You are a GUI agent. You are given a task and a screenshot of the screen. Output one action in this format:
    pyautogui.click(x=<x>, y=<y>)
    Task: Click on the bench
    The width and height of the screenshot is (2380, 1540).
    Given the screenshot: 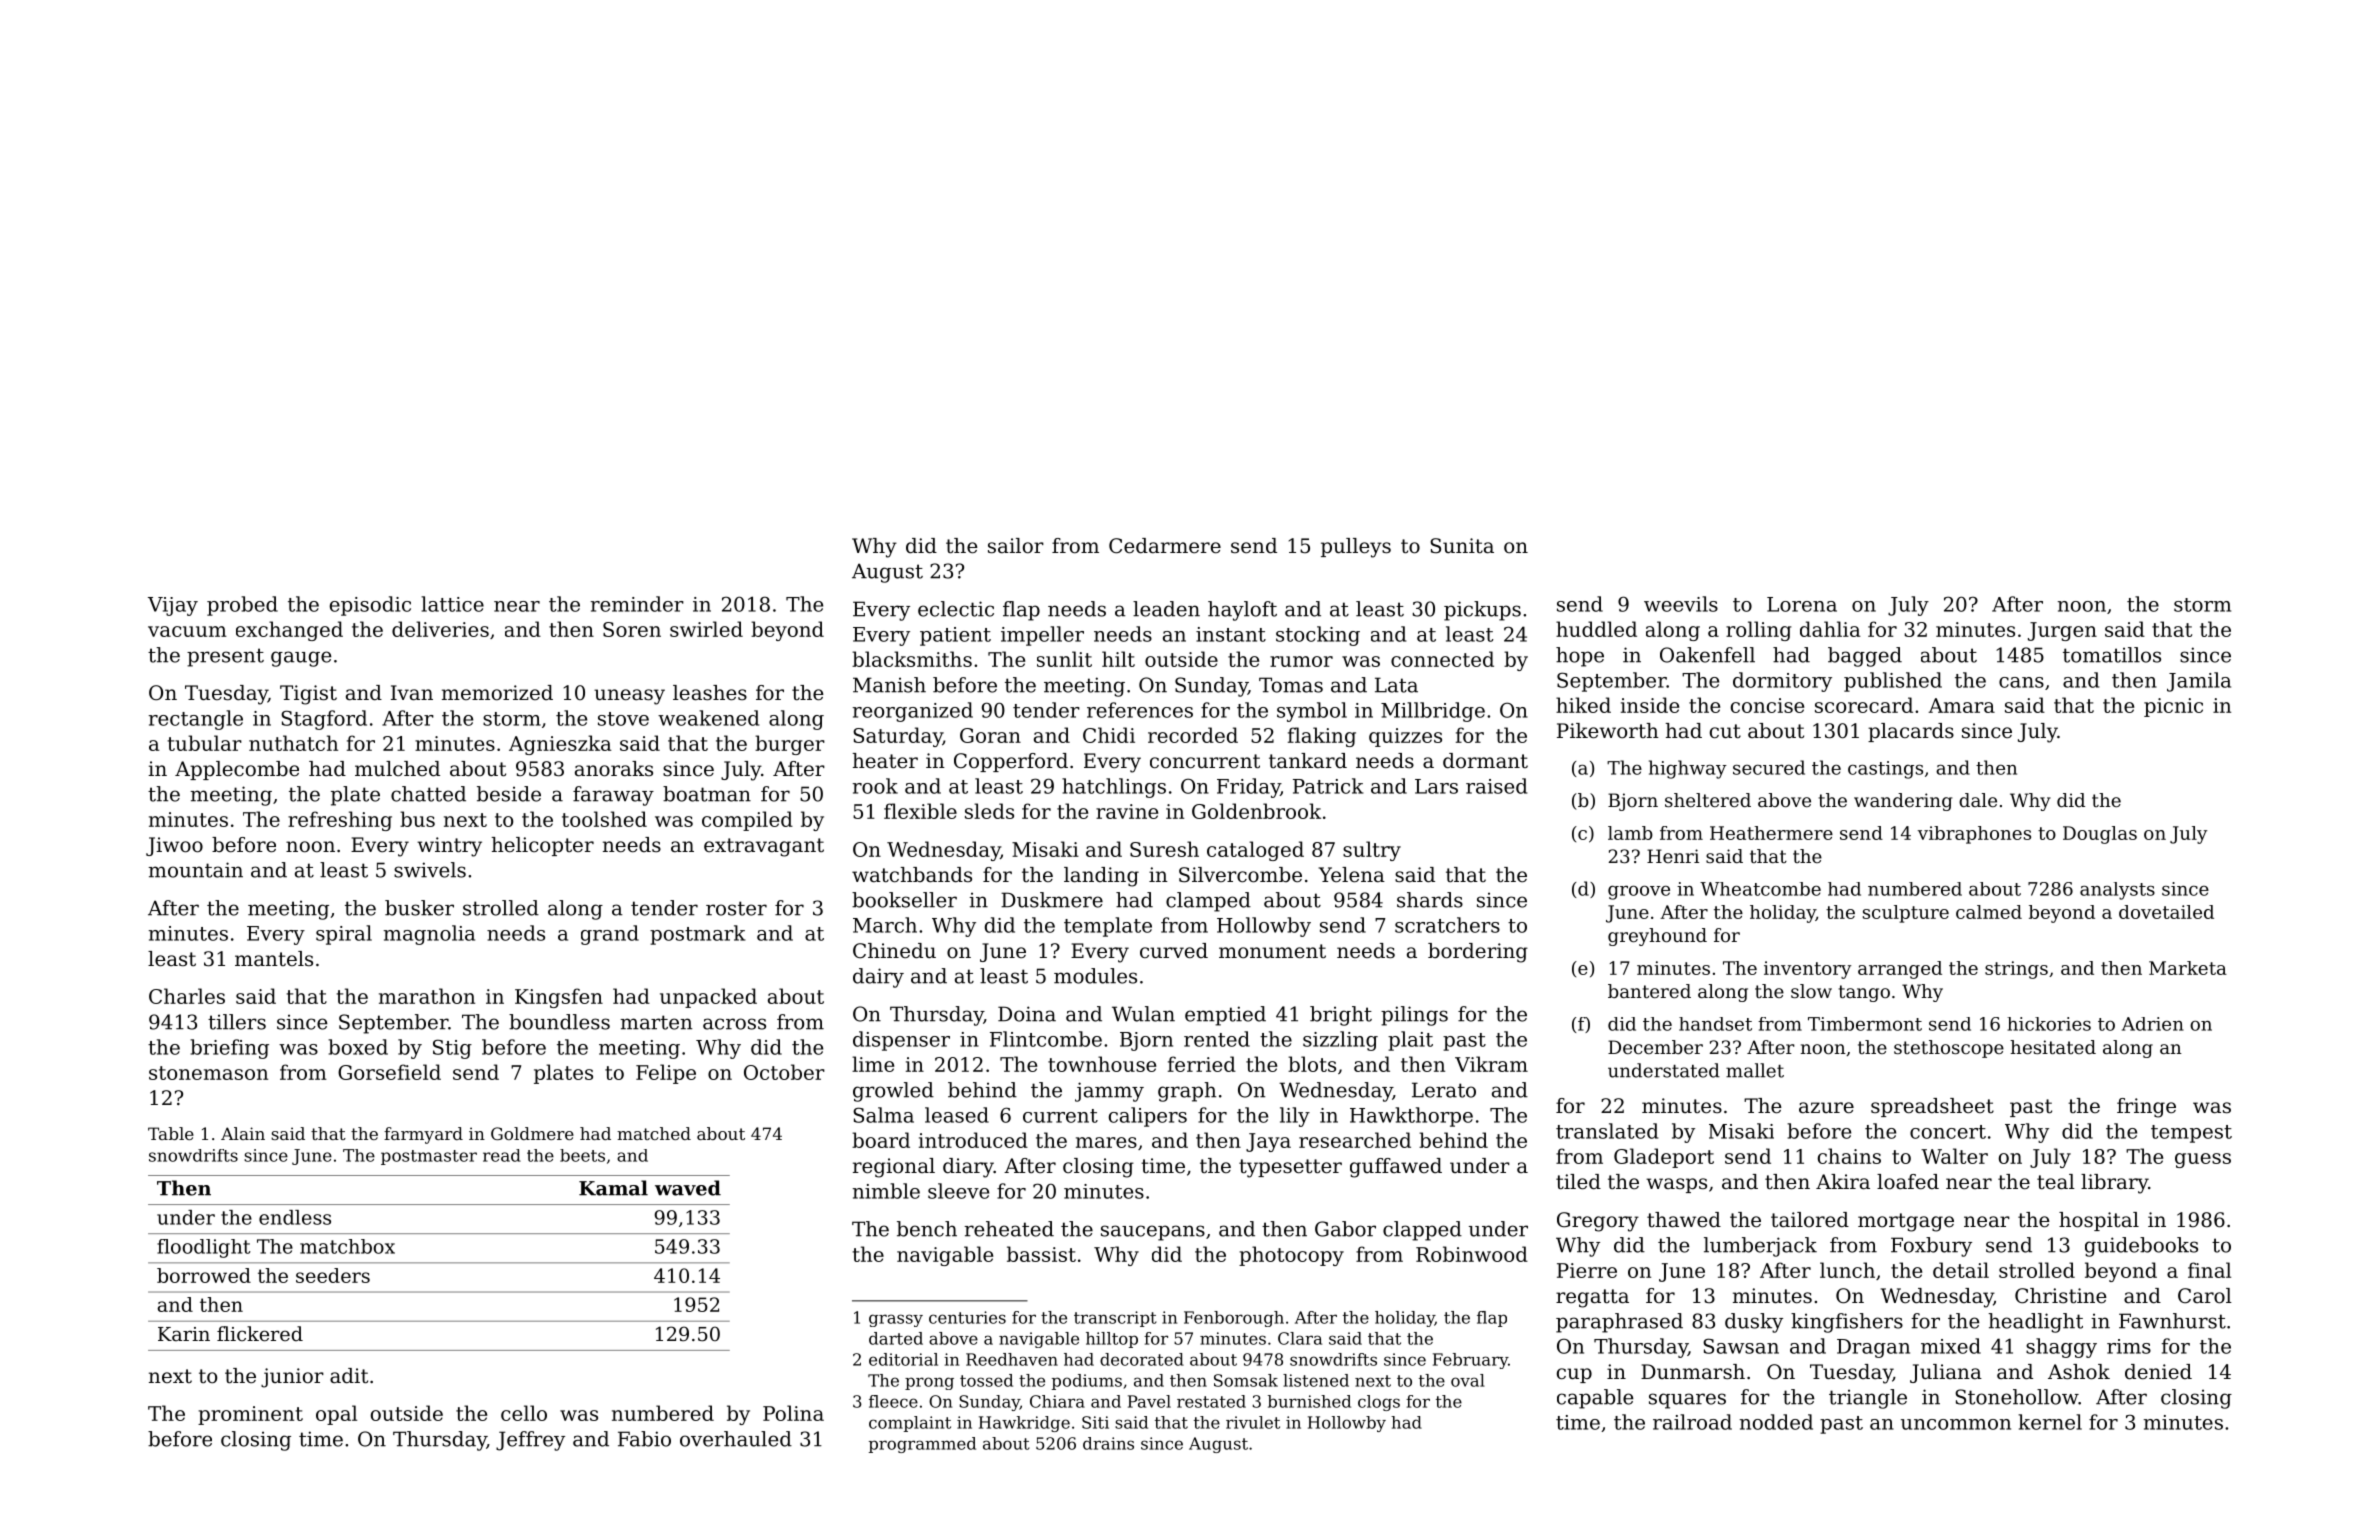 What is the action you would take?
    pyautogui.click(x=927, y=1229)
